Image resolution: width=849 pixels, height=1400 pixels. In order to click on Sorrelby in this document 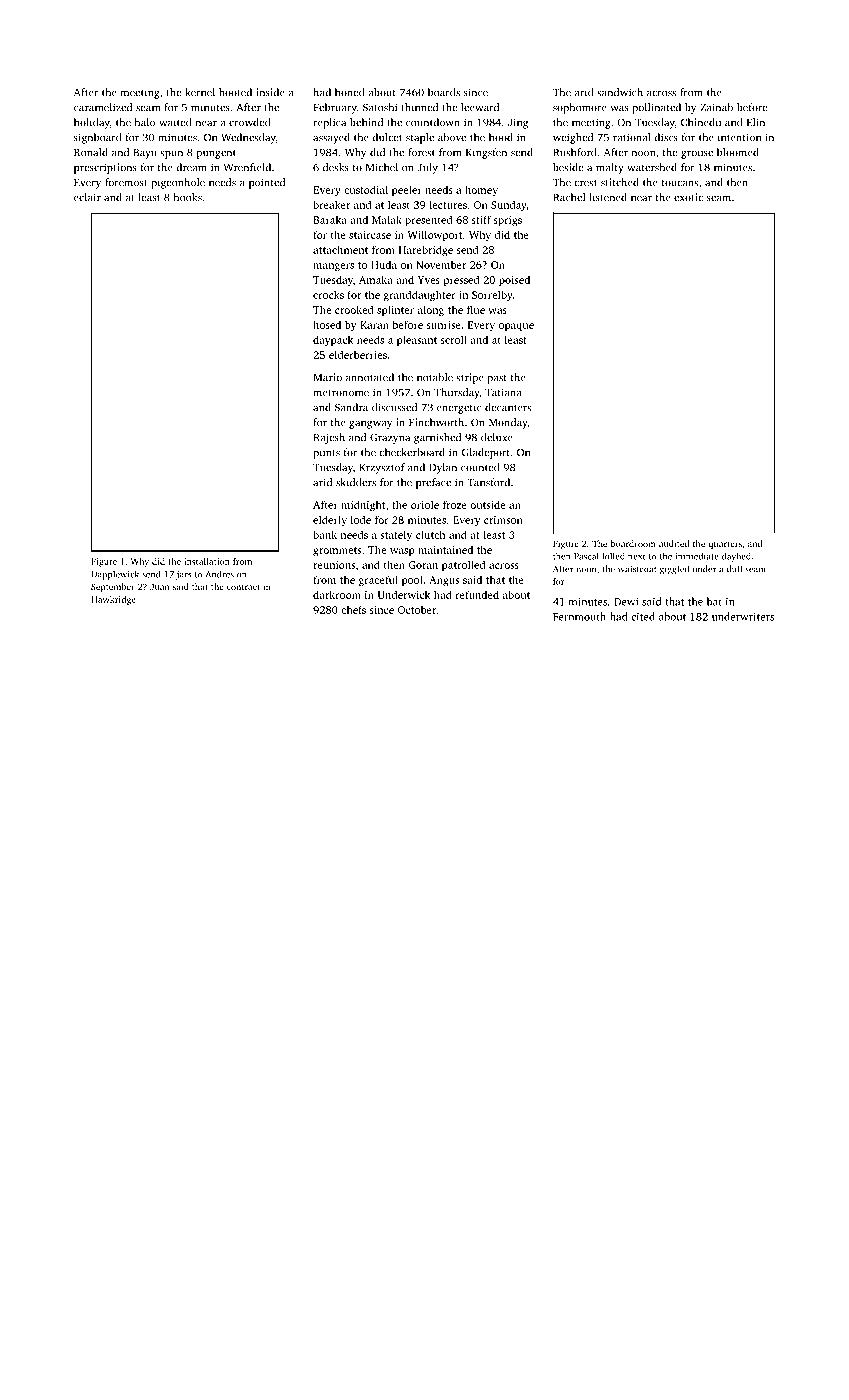, I will do `click(492, 295)`.
